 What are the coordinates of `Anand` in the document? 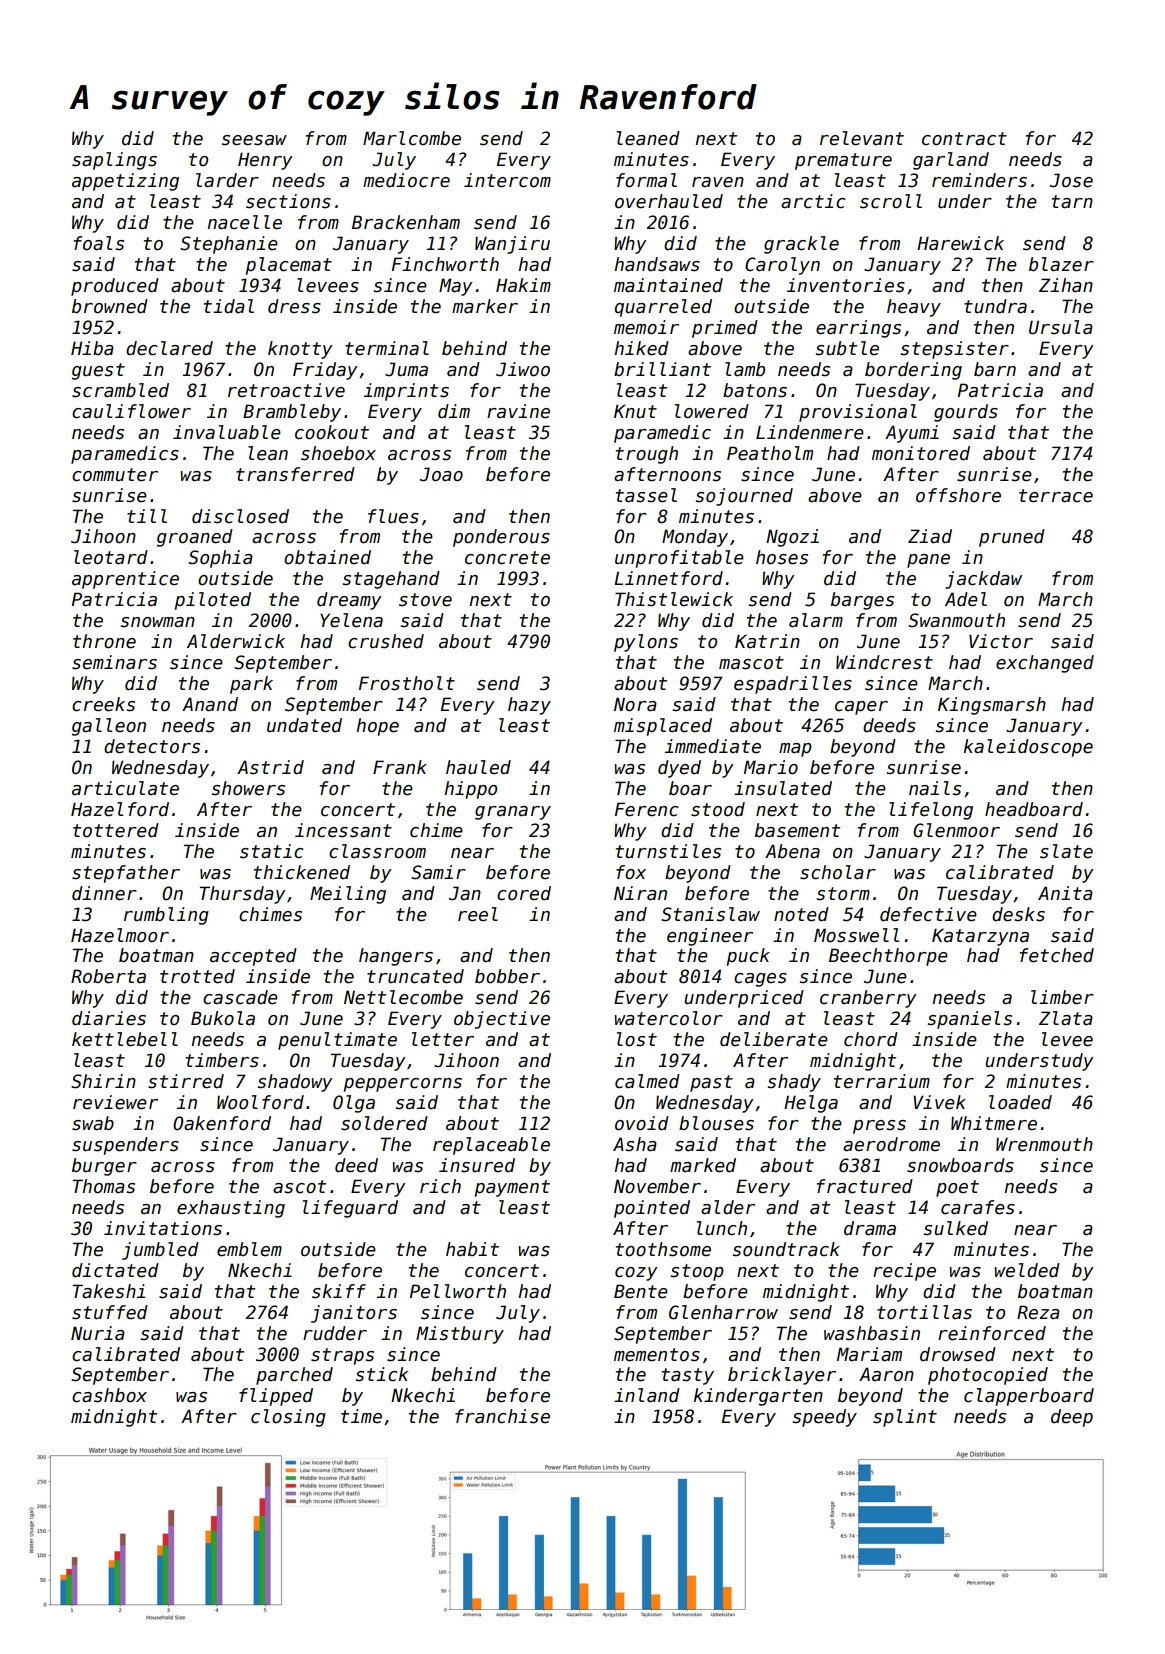 It's located at (210, 704).
